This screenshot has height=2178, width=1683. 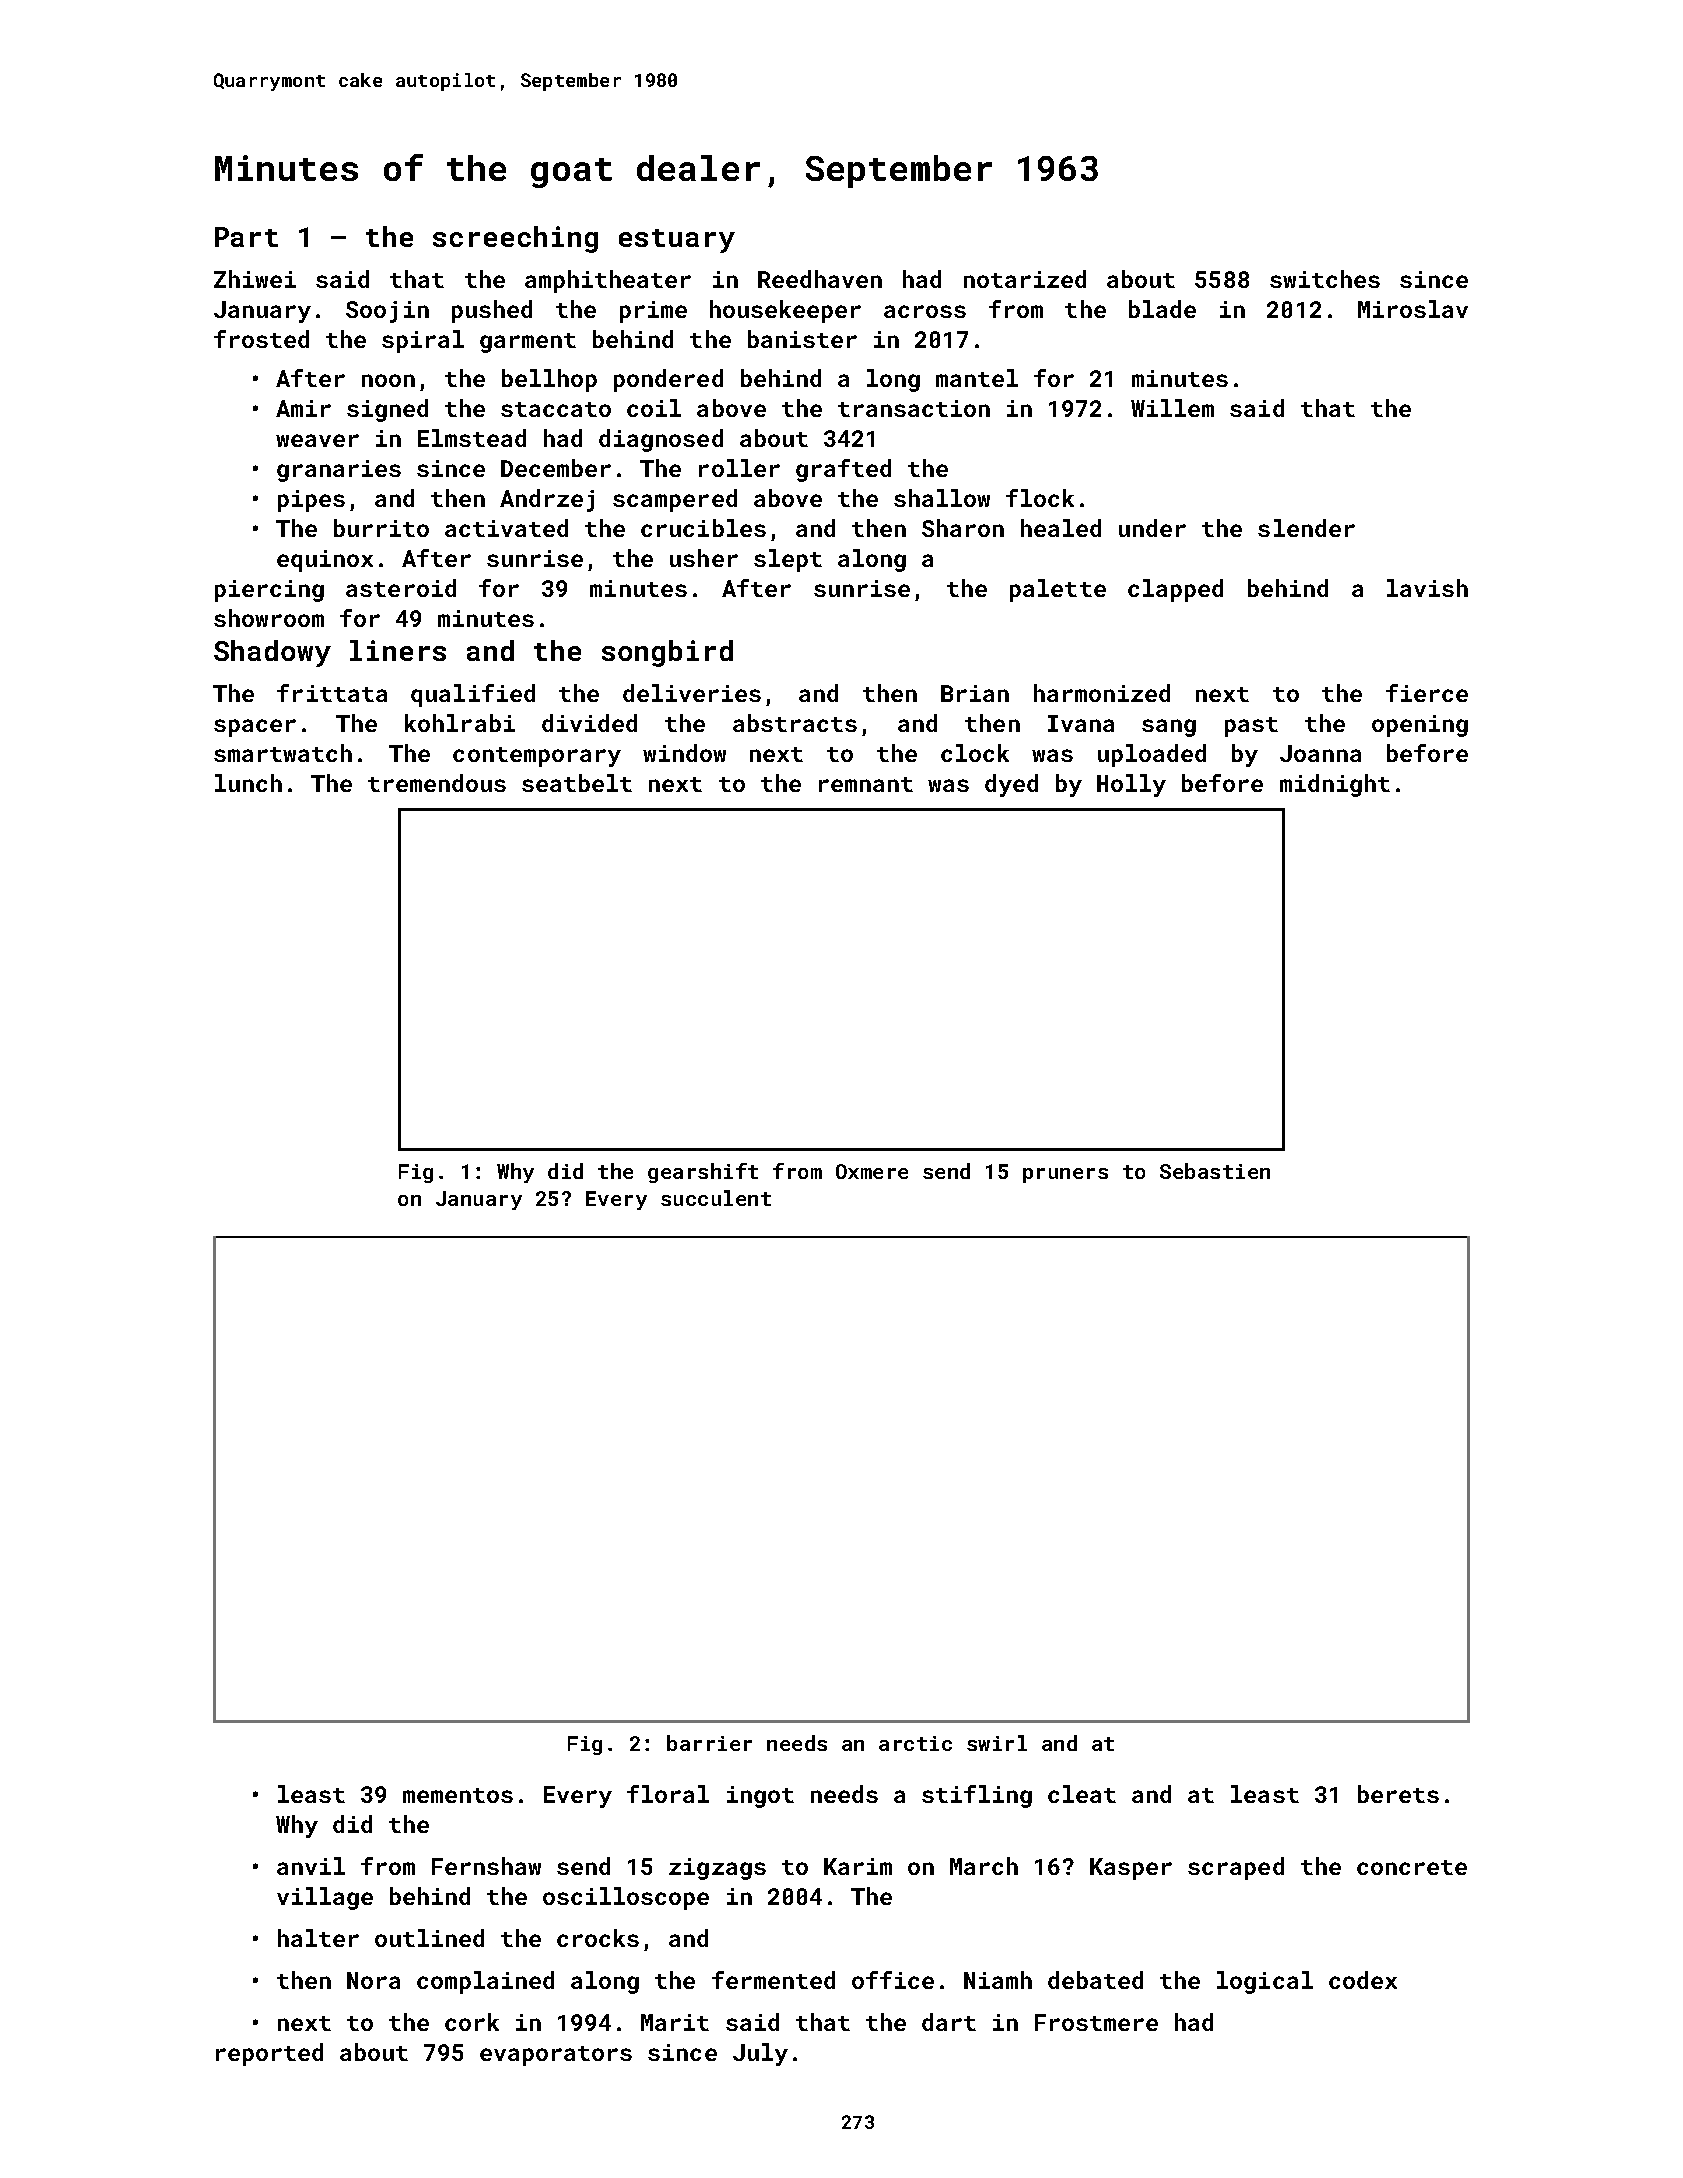 What do you see at coordinates (269, 2054) in the screenshot?
I see `reported` at bounding box center [269, 2054].
